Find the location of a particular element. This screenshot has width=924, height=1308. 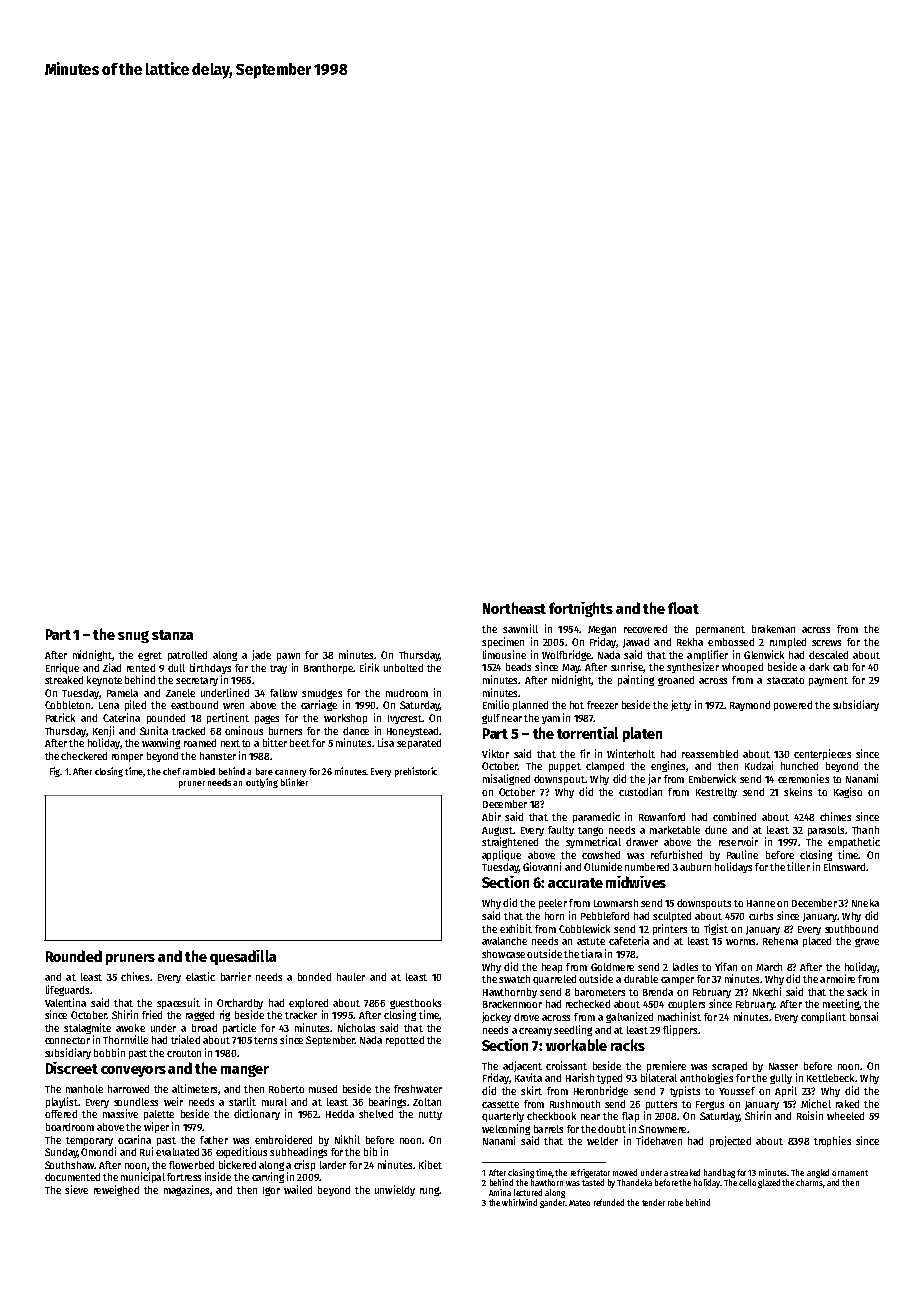

Rounded is located at coordinates (74, 956).
